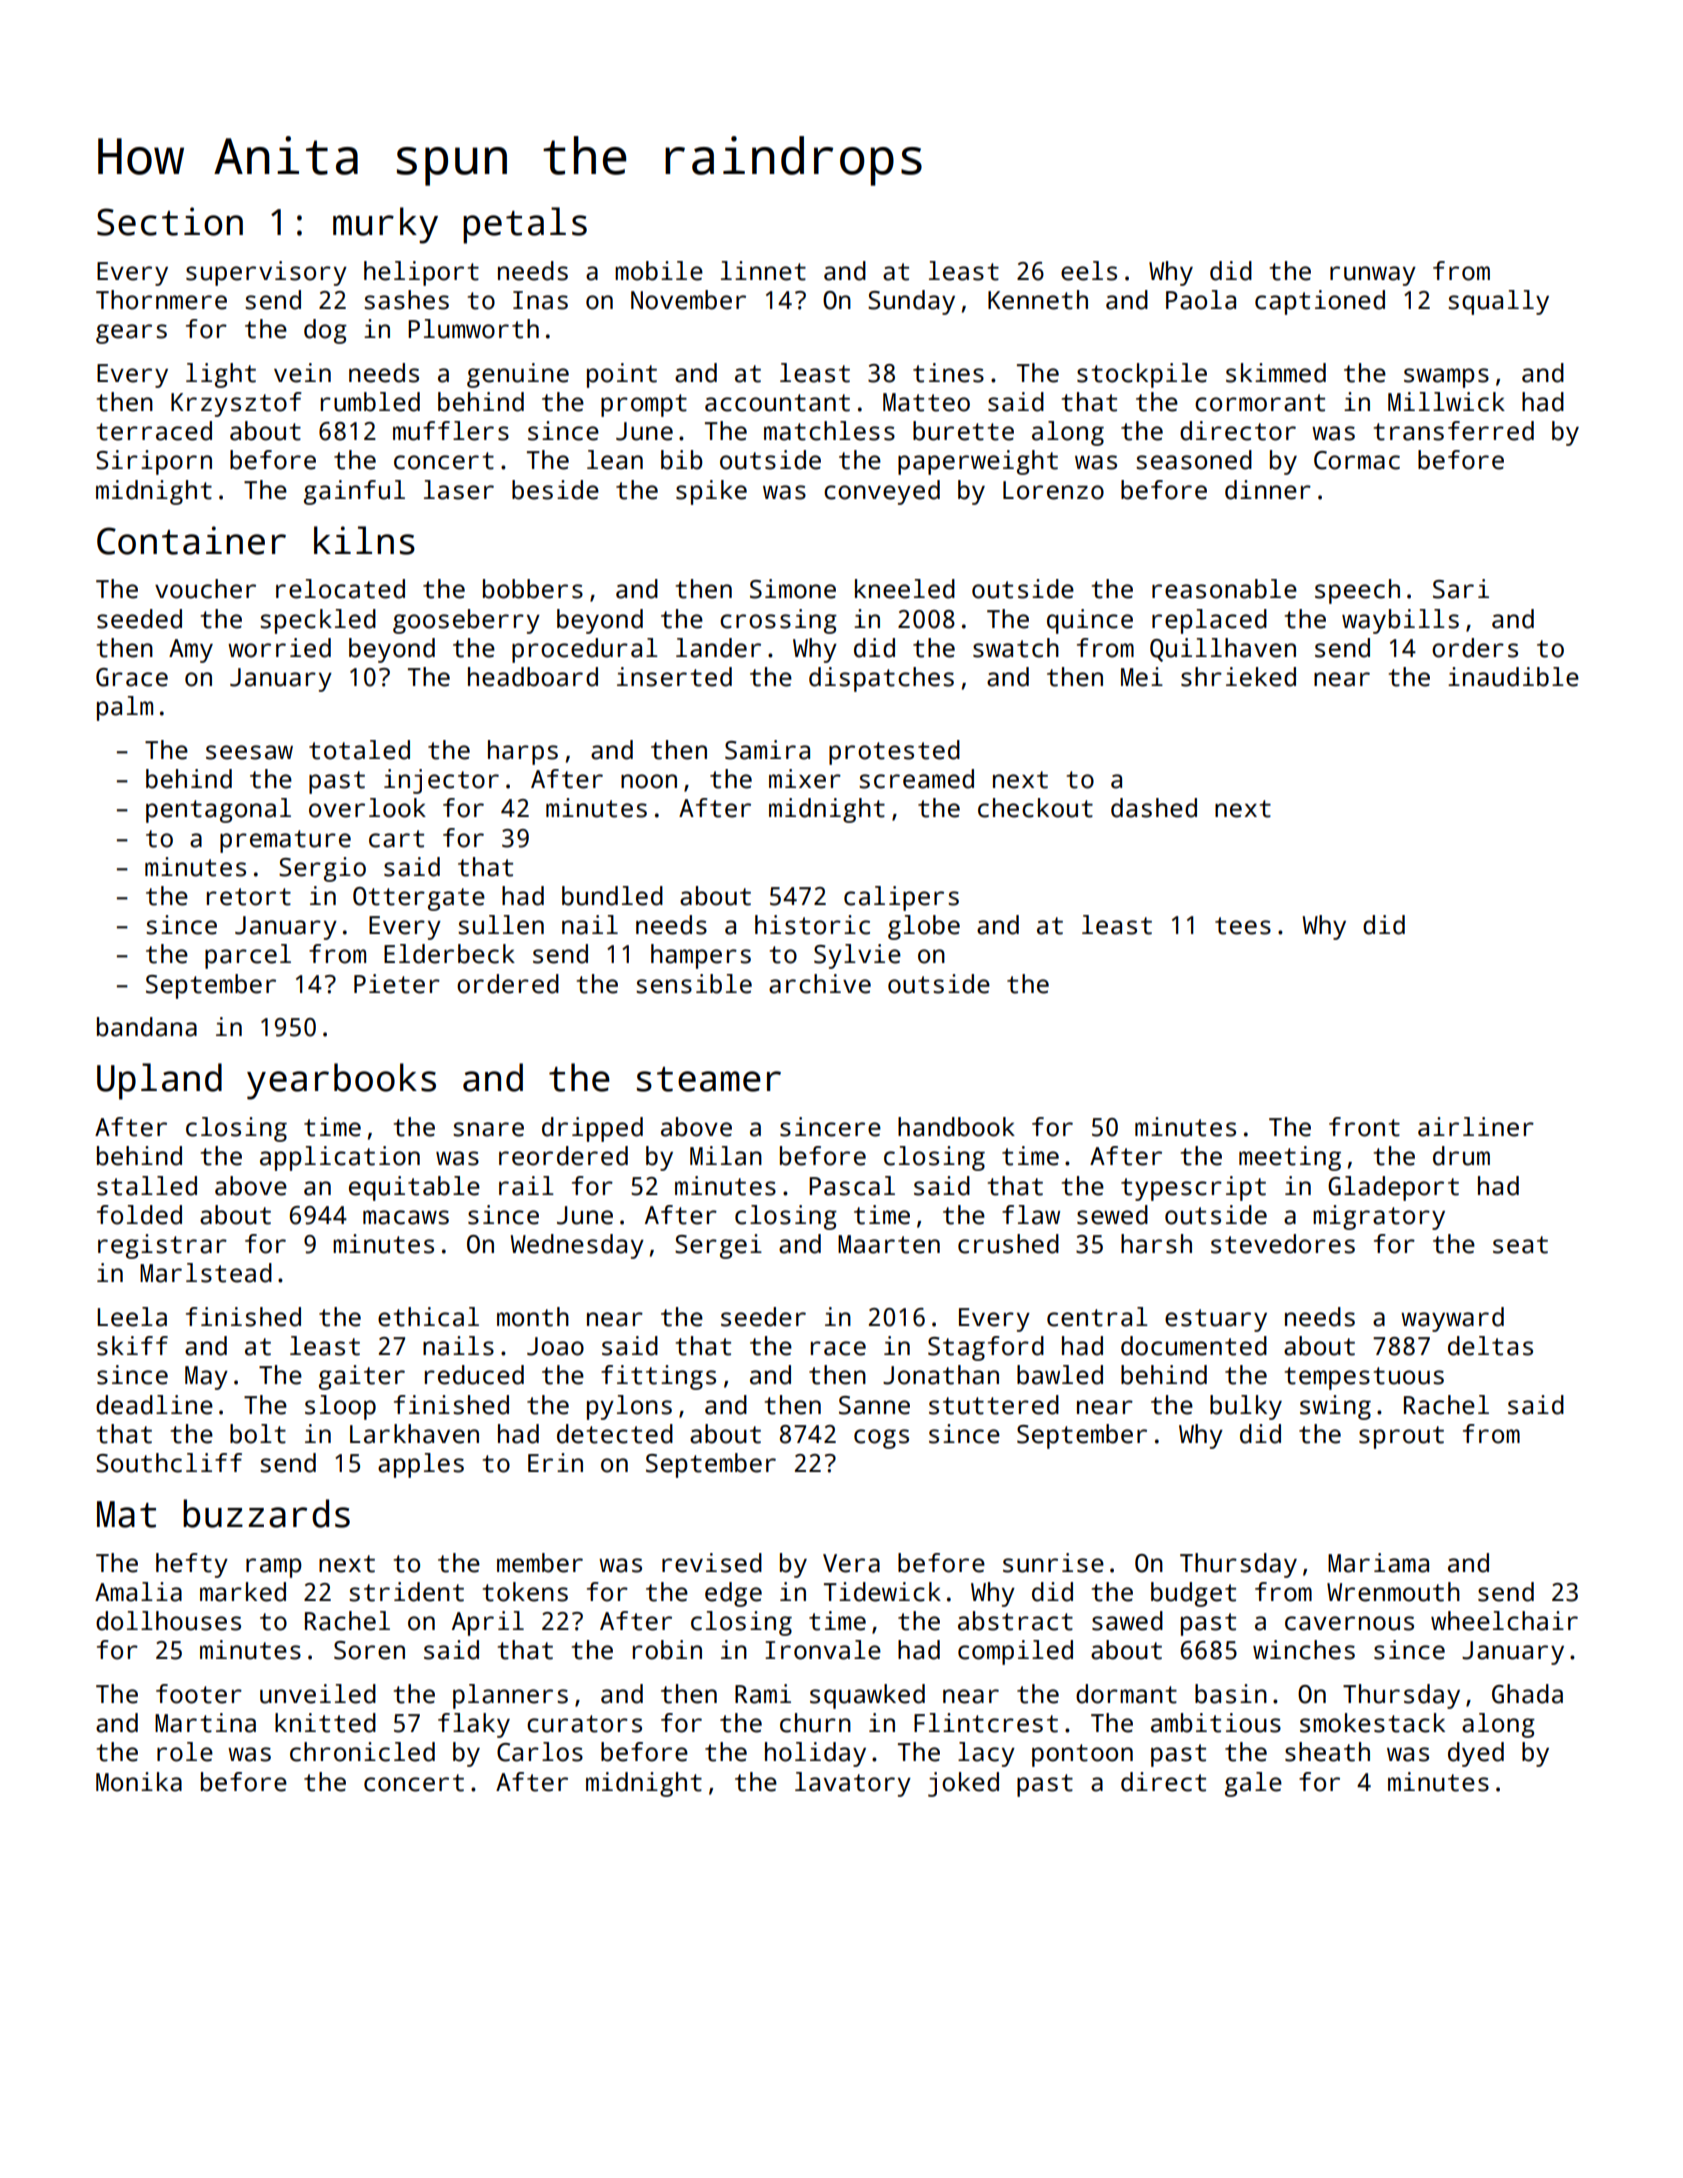 This image has width=1683, height=2178. What do you see at coordinates (1260, 403) in the image?
I see `cormorant` at bounding box center [1260, 403].
